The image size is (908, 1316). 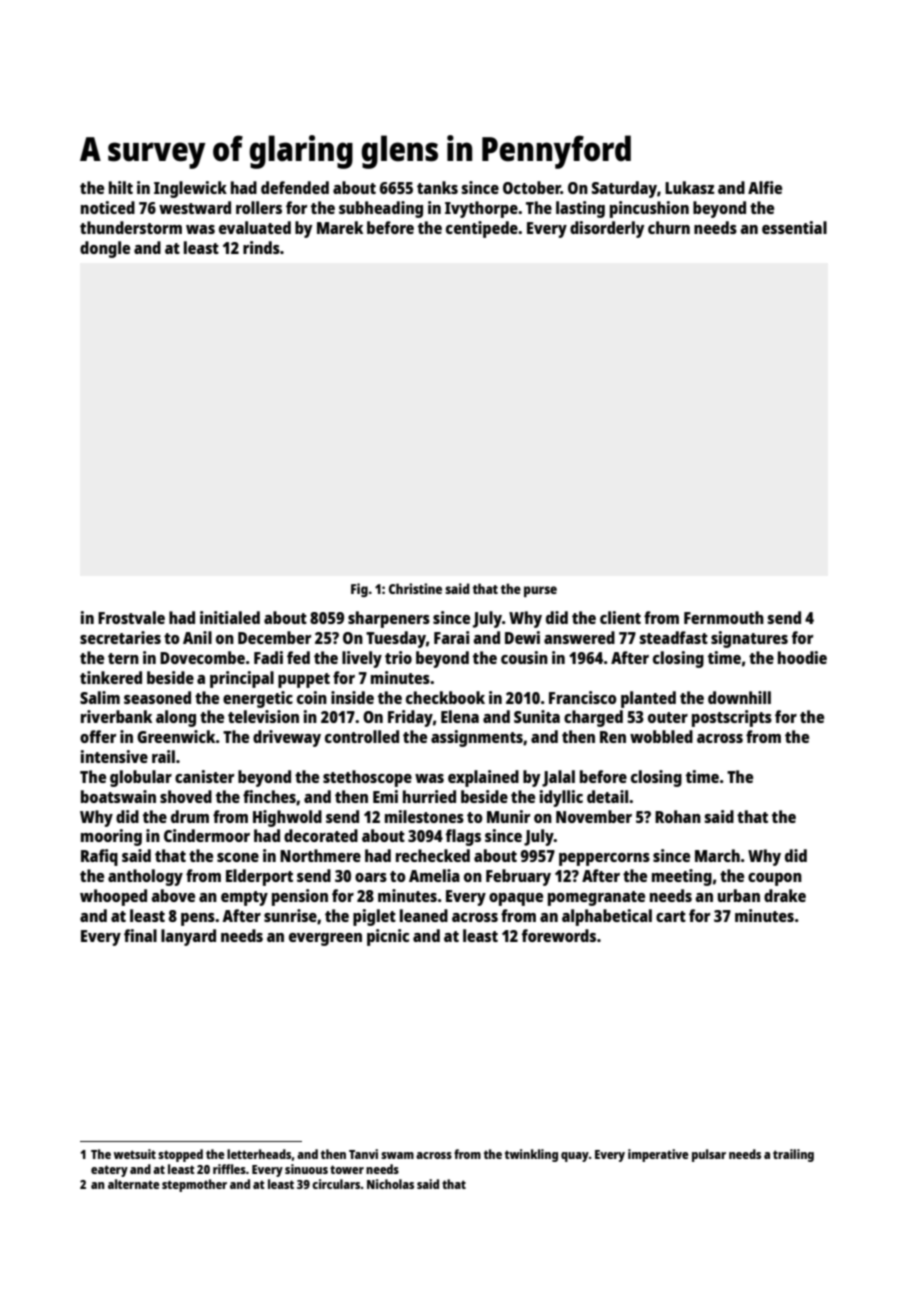 I want to click on purse, so click(x=540, y=591).
